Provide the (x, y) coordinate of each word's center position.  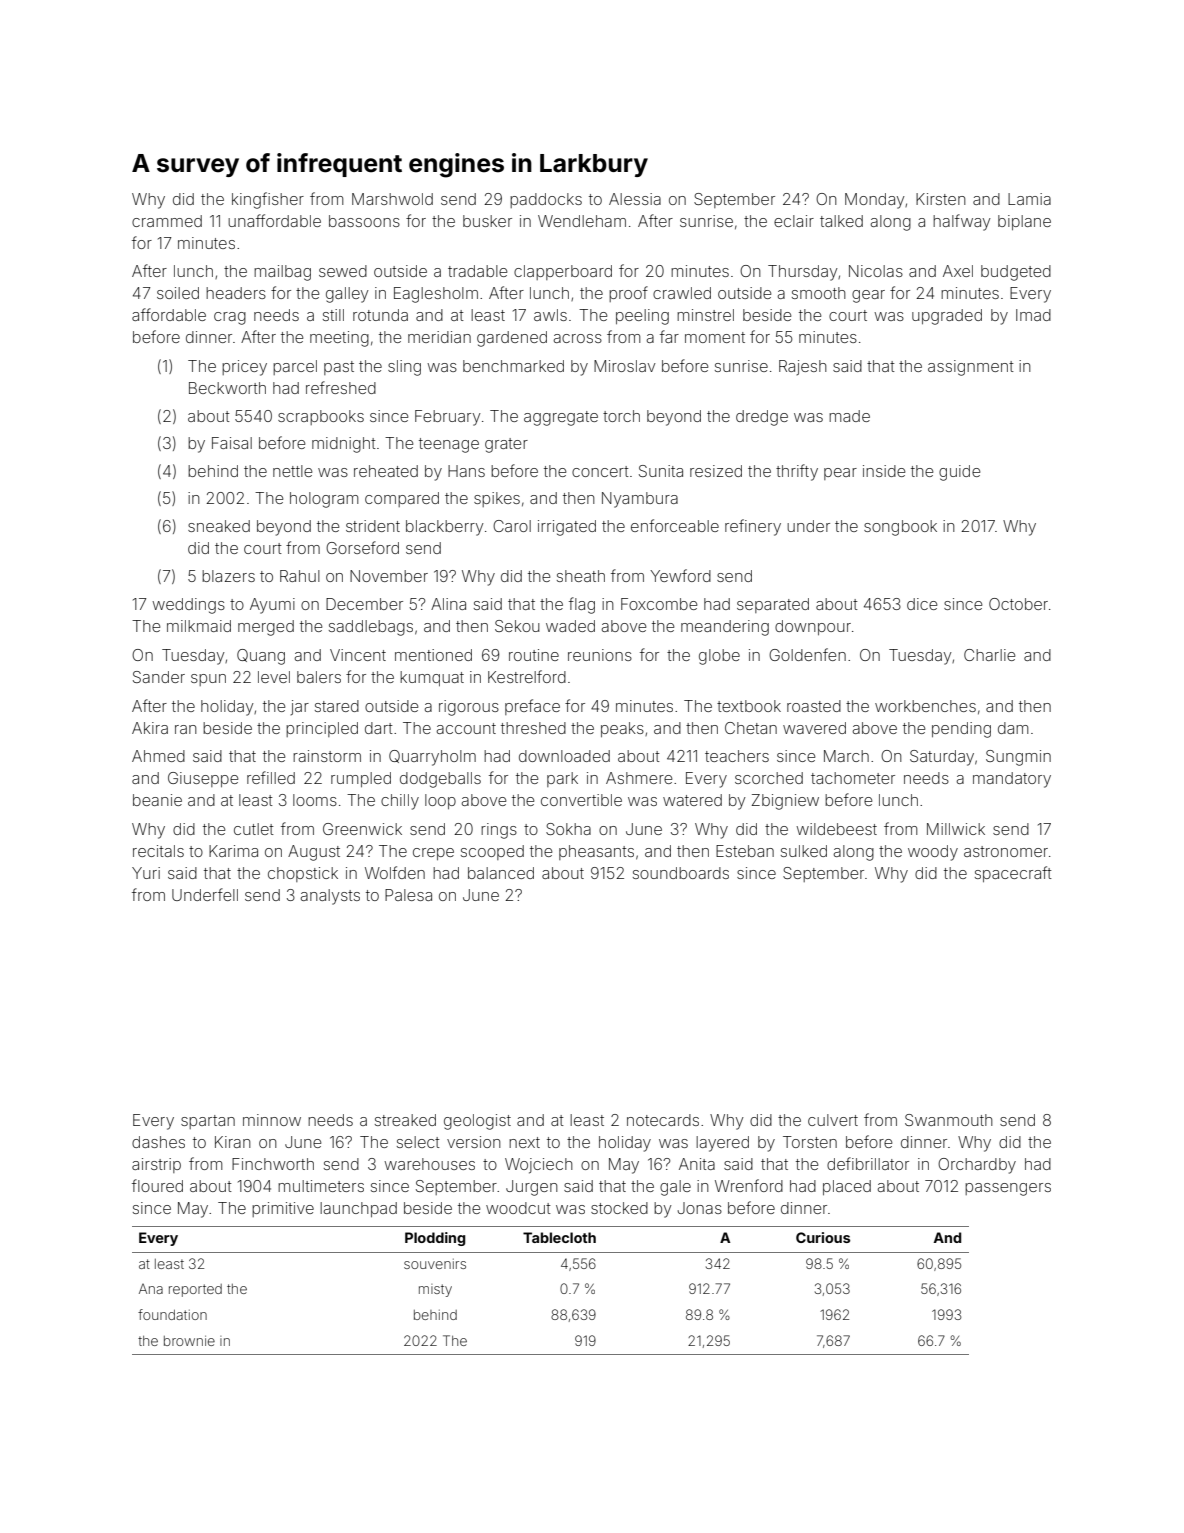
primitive (283, 1209)
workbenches (925, 706)
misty (435, 1290)
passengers (1008, 1189)
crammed (167, 221)
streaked (405, 1120)
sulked (804, 851)
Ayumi (272, 606)
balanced (501, 873)
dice (922, 604)
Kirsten (941, 199)
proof (628, 294)
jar (300, 707)
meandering (725, 628)
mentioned (433, 655)
